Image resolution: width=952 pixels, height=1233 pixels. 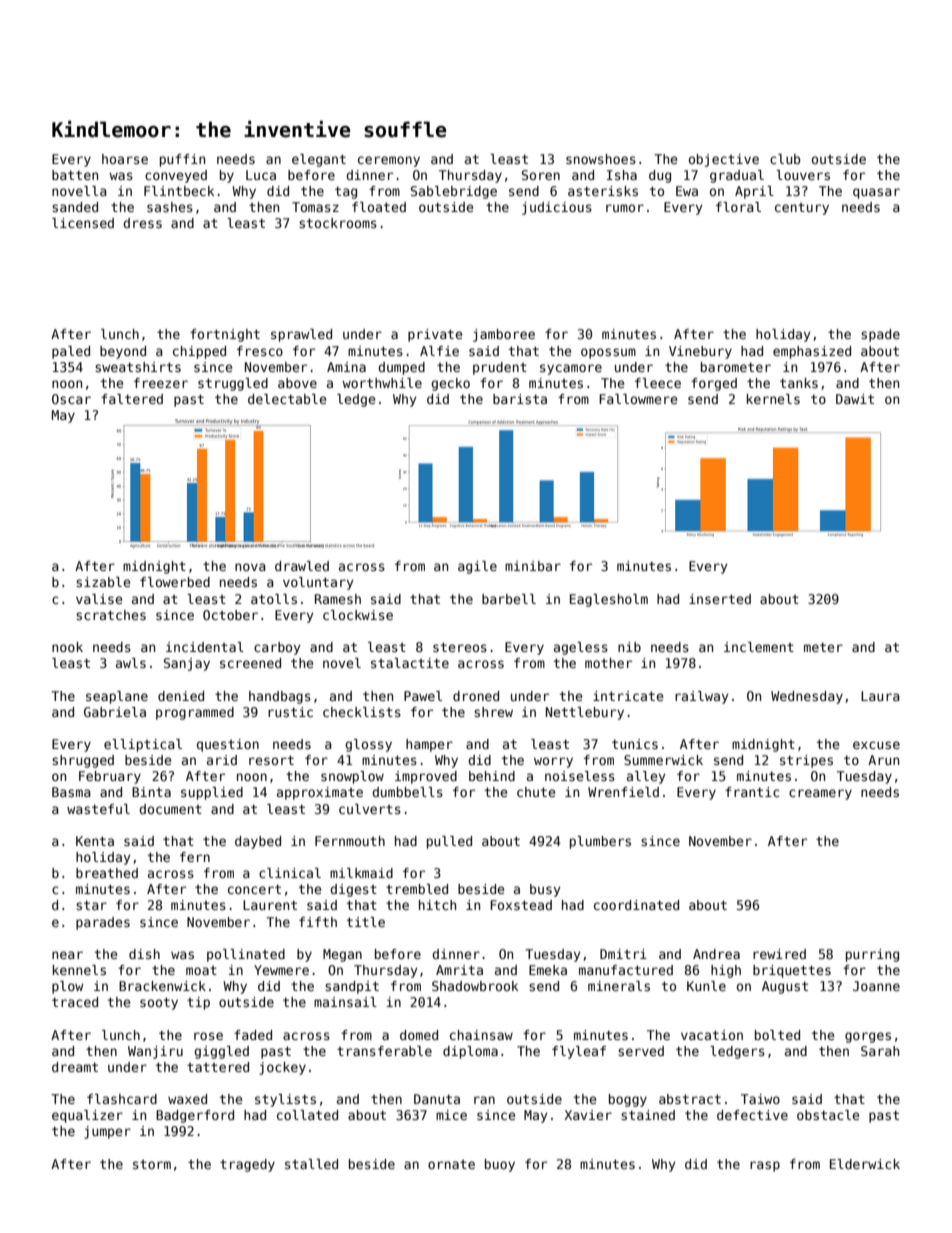 What do you see at coordinates (460, 647) in the screenshot?
I see `stereos` at bounding box center [460, 647].
